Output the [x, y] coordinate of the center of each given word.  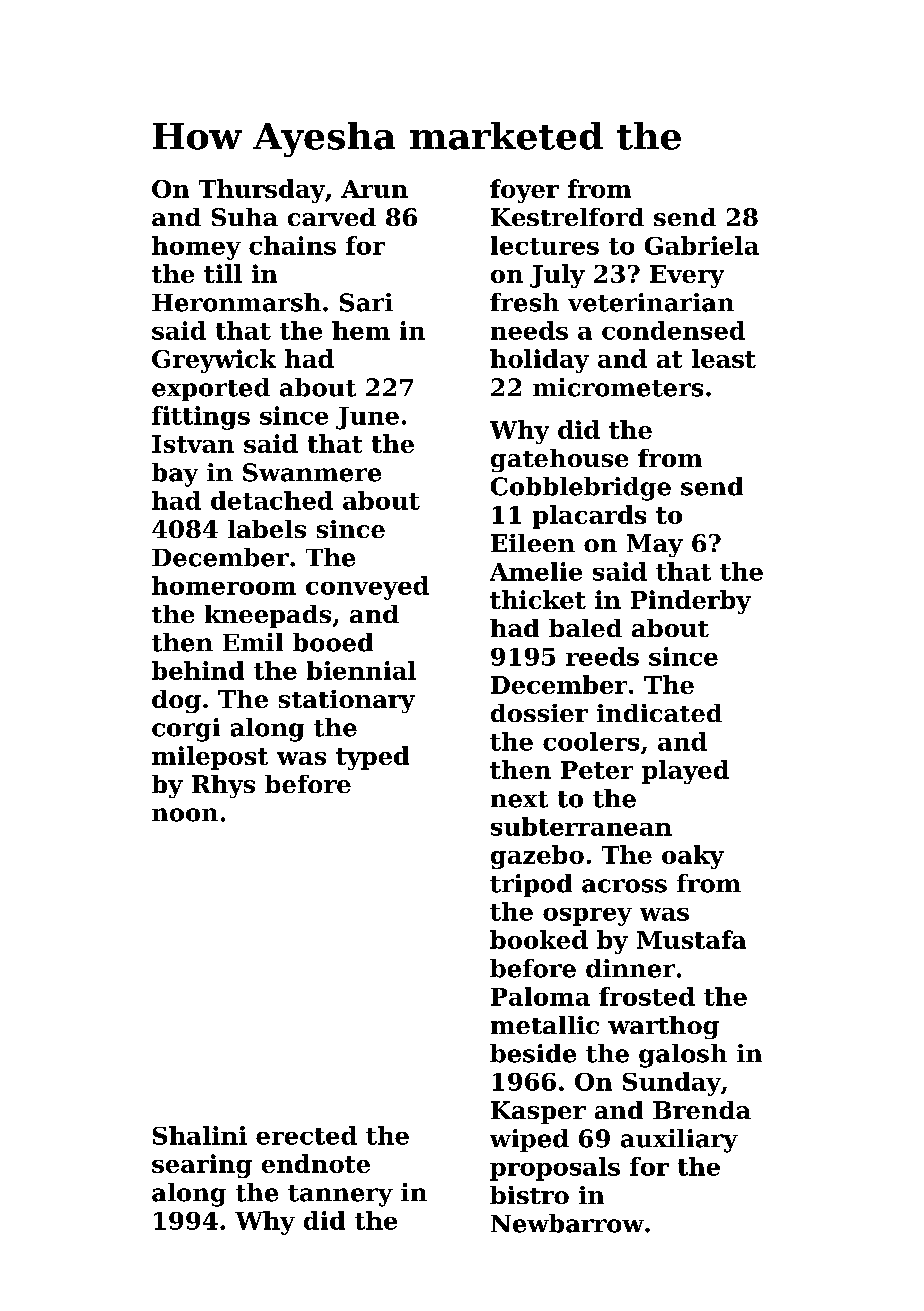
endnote [316, 1163]
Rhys [223, 786]
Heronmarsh [236, 302]
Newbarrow [567, 1223]
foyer [524, 191]
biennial [361, 670]
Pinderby [691, 602]
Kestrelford [567, 217]
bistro [529, 1195]
